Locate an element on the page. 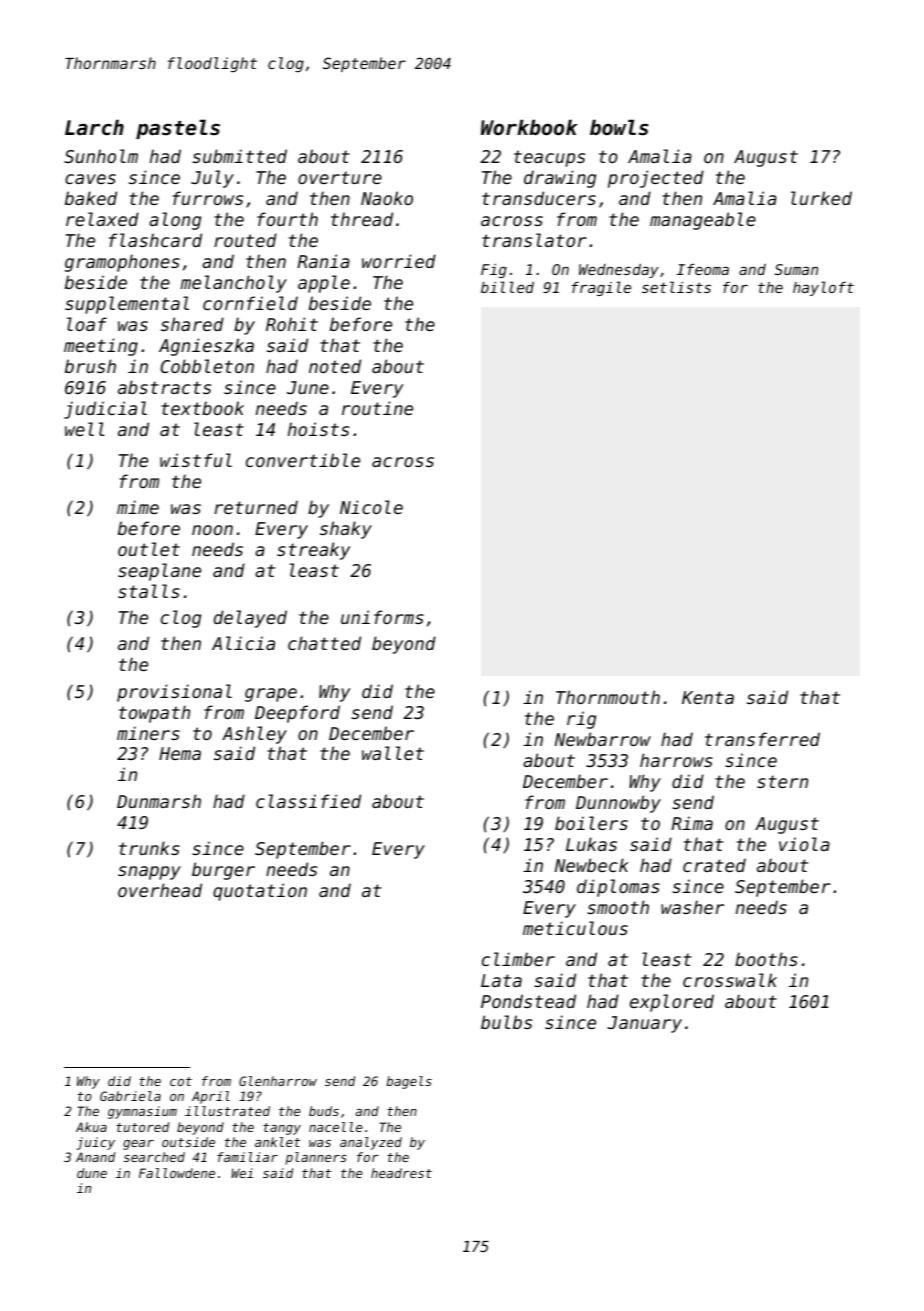  setlists is located at coordinates (676, 287).
